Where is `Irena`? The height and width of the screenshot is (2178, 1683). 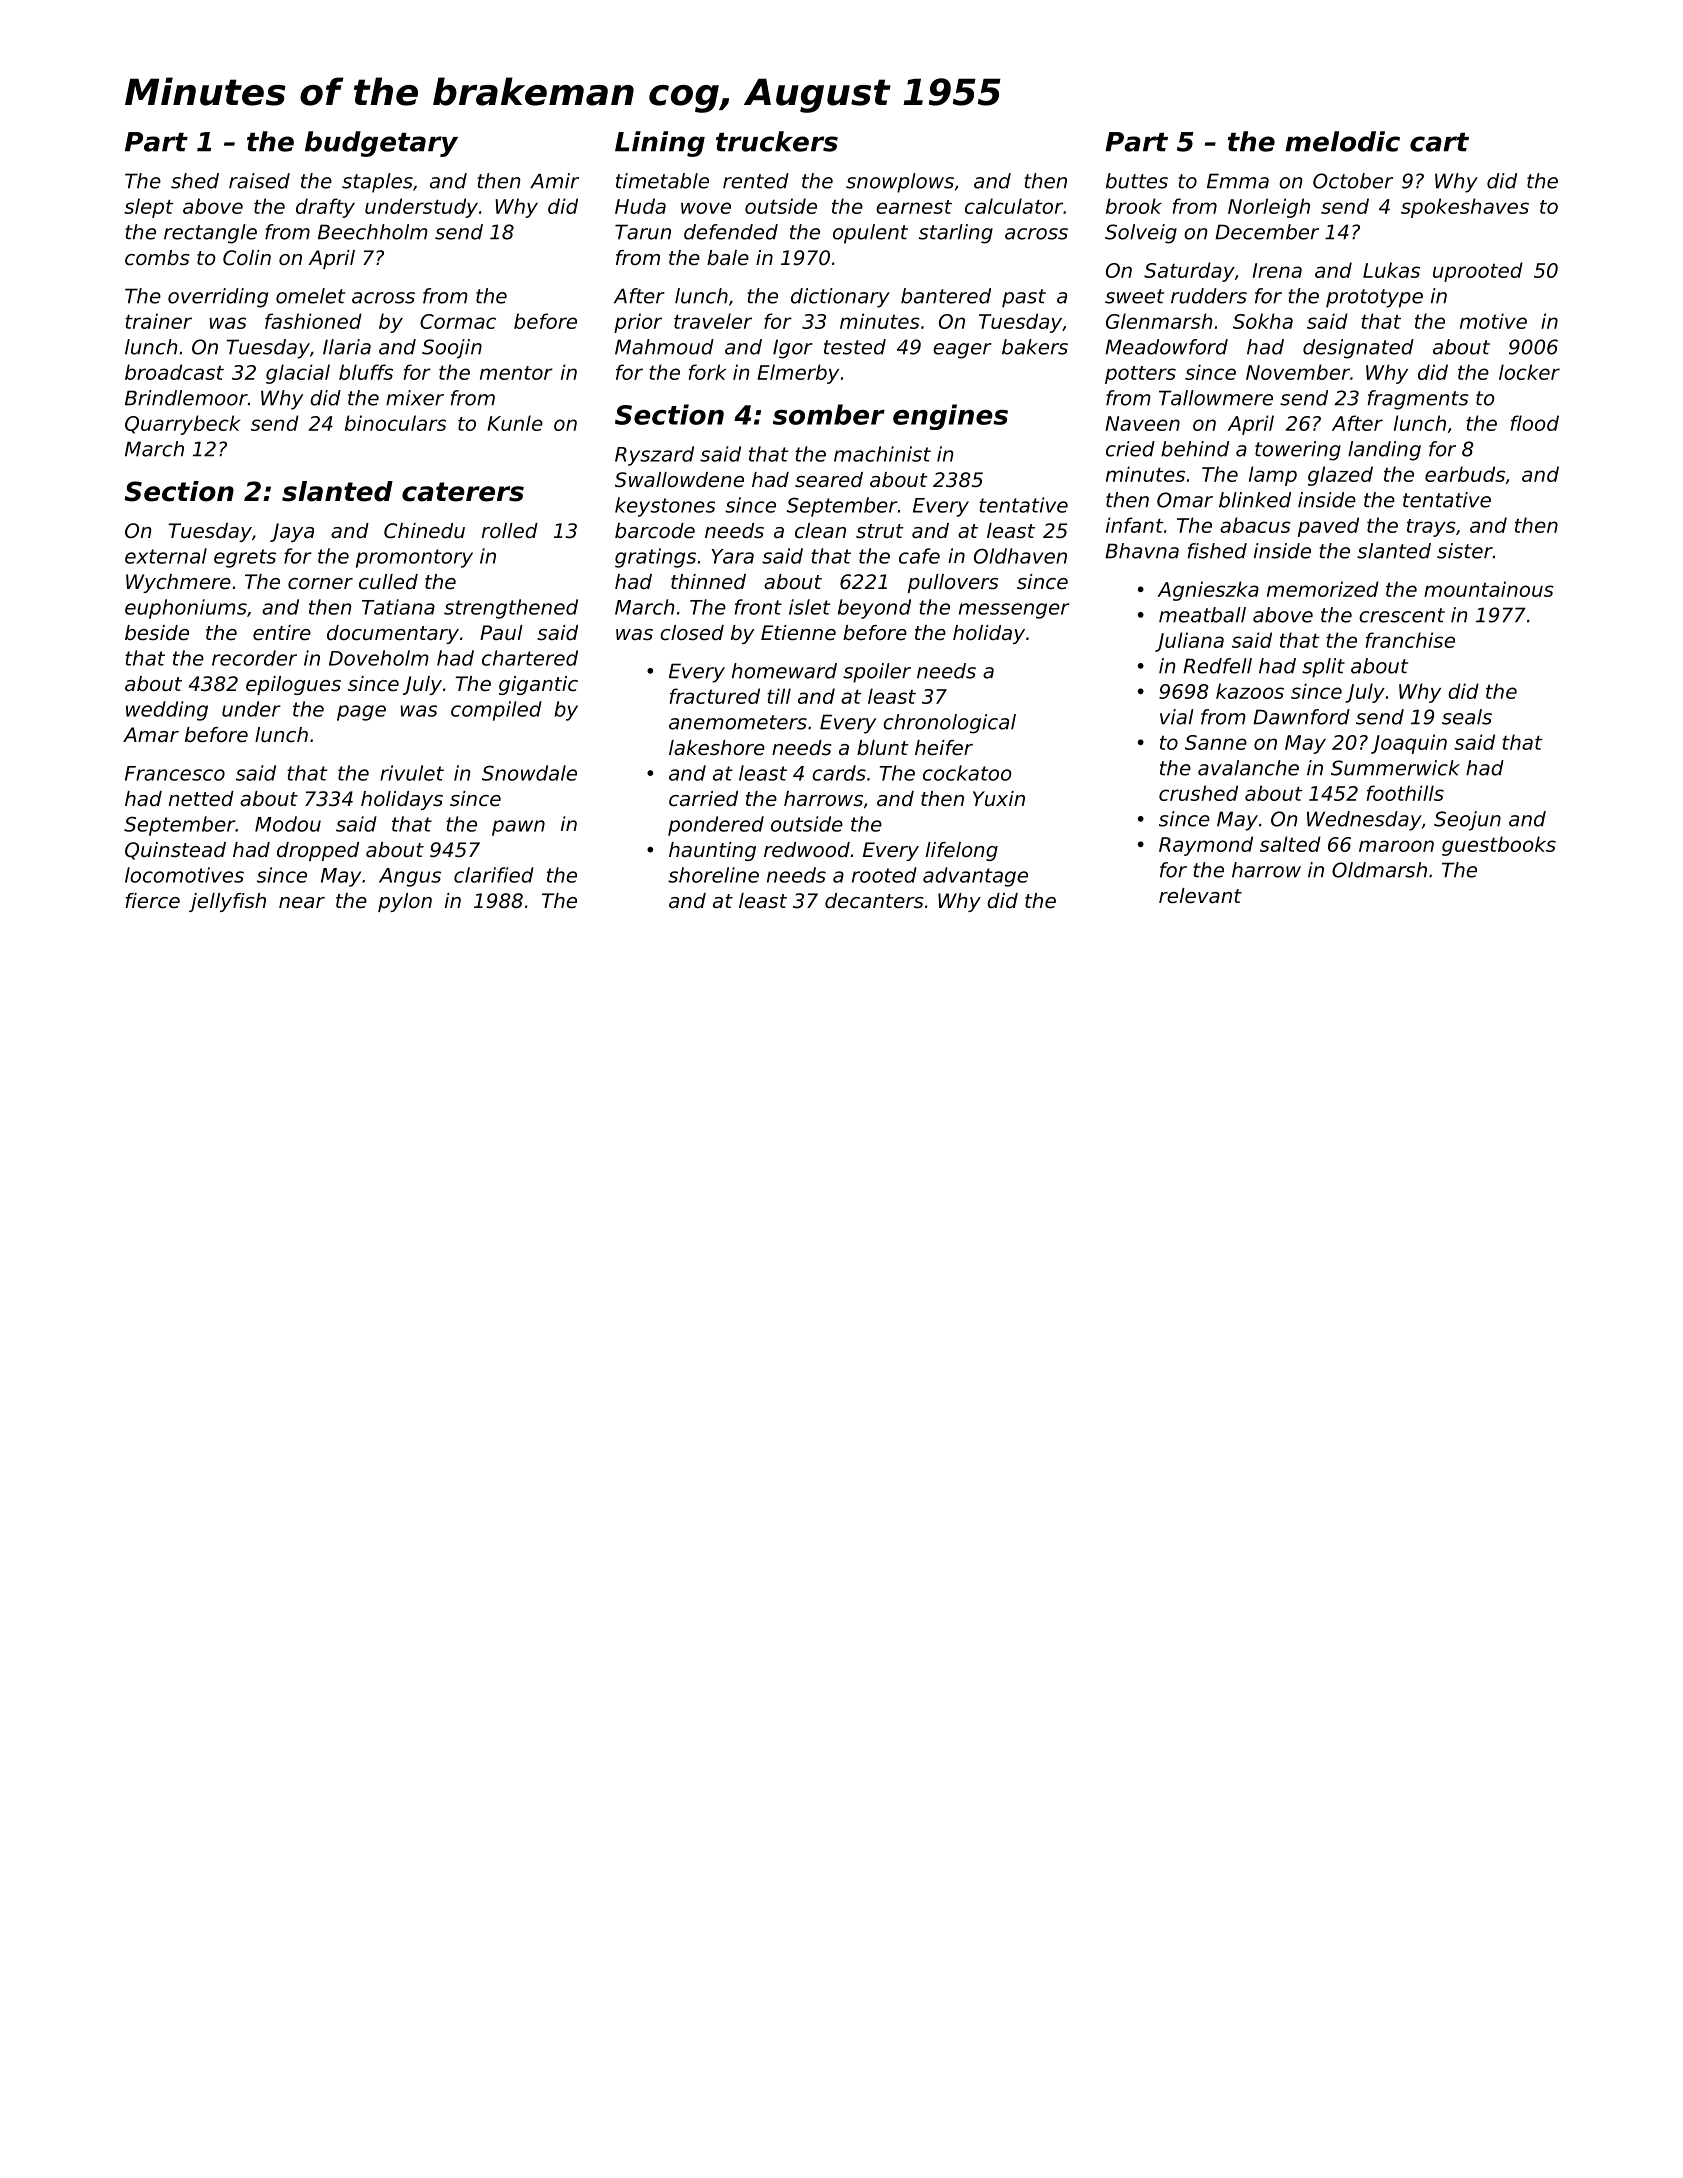 Irena is located at coordinates (1277, 270).
